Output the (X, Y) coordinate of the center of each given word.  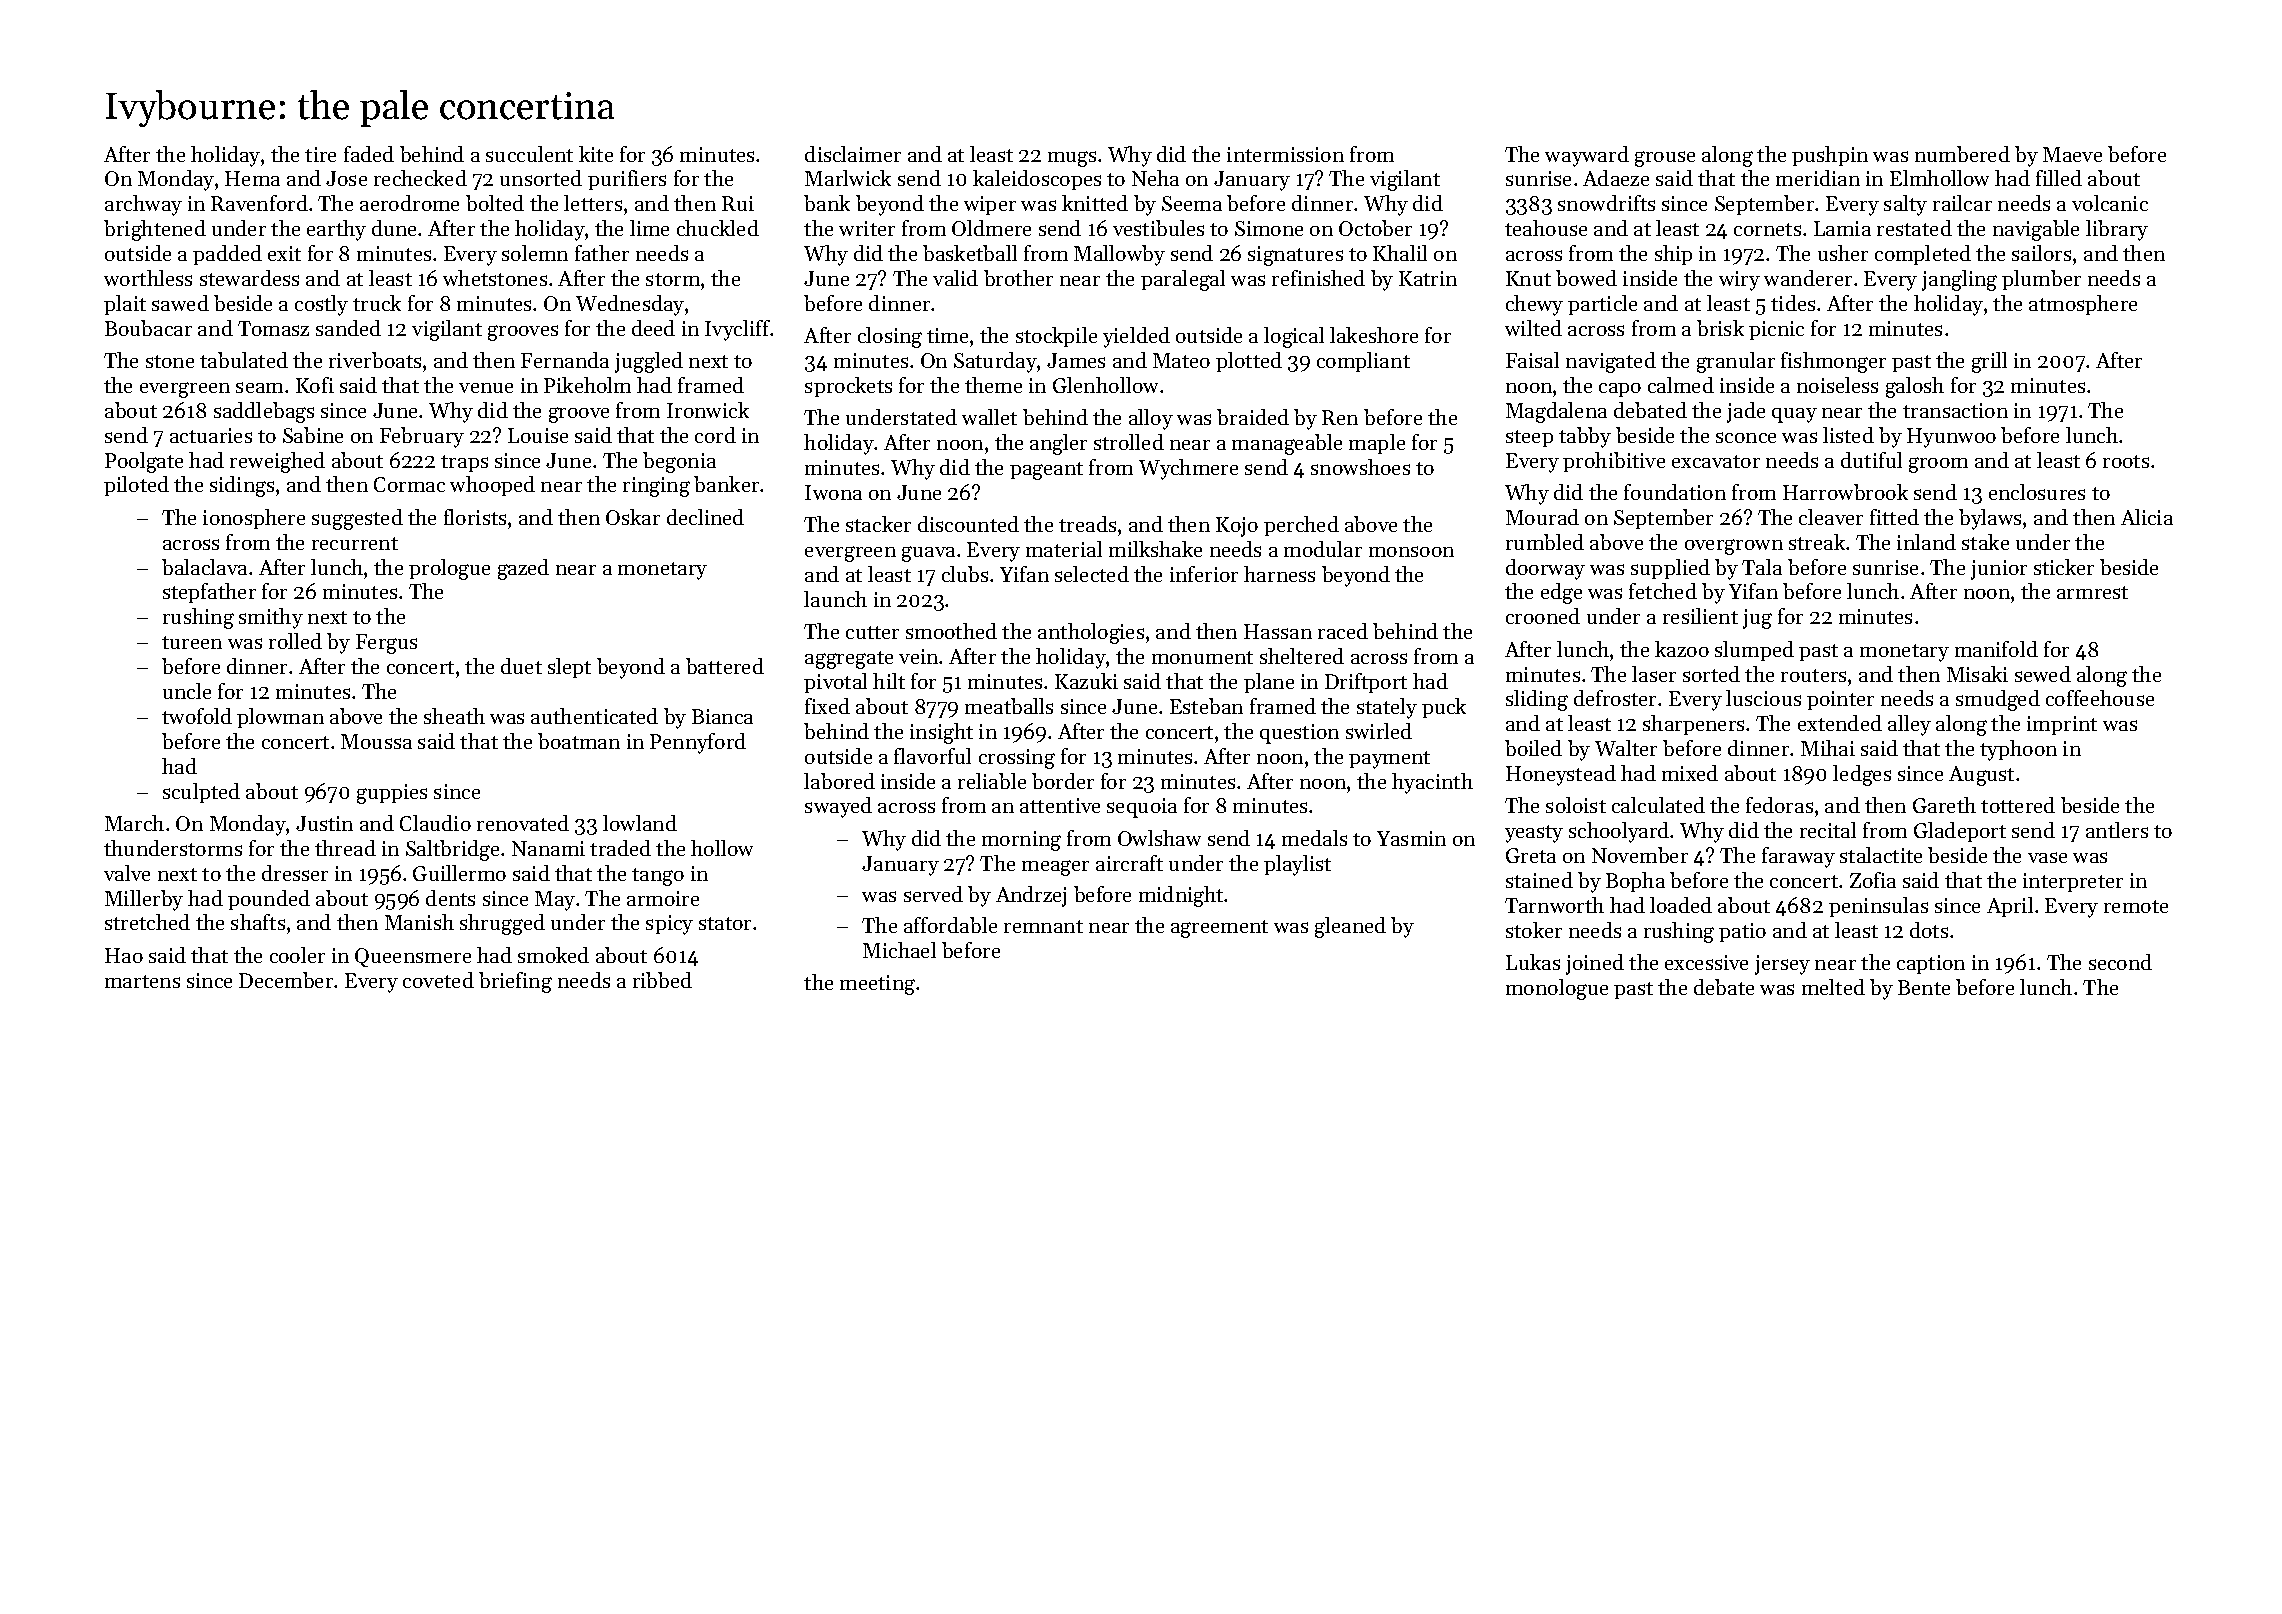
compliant (1363, 362)
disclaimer (853, 154)
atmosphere (2083, 305)
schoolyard (1619, 832)
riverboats (375, 360)
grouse (1665, 159)
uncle (187, 691)
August (1981, 776)
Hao (124, 955)
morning (1021, 841)
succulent (529, 154)
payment (1389, 760)
